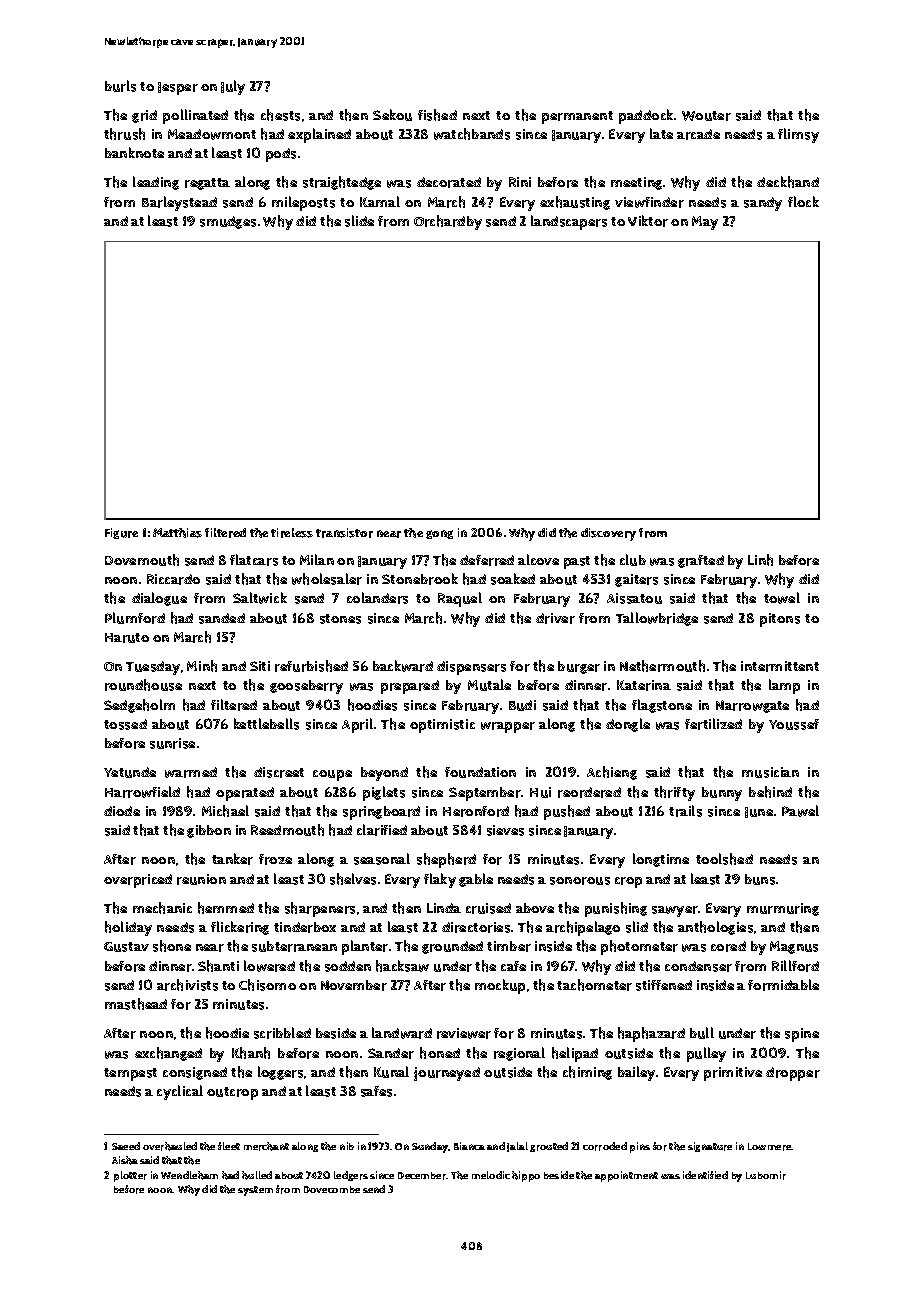 The height and width of the screenshot is (1308, 924). I want to click on Yetunde, so click(130, 772).
